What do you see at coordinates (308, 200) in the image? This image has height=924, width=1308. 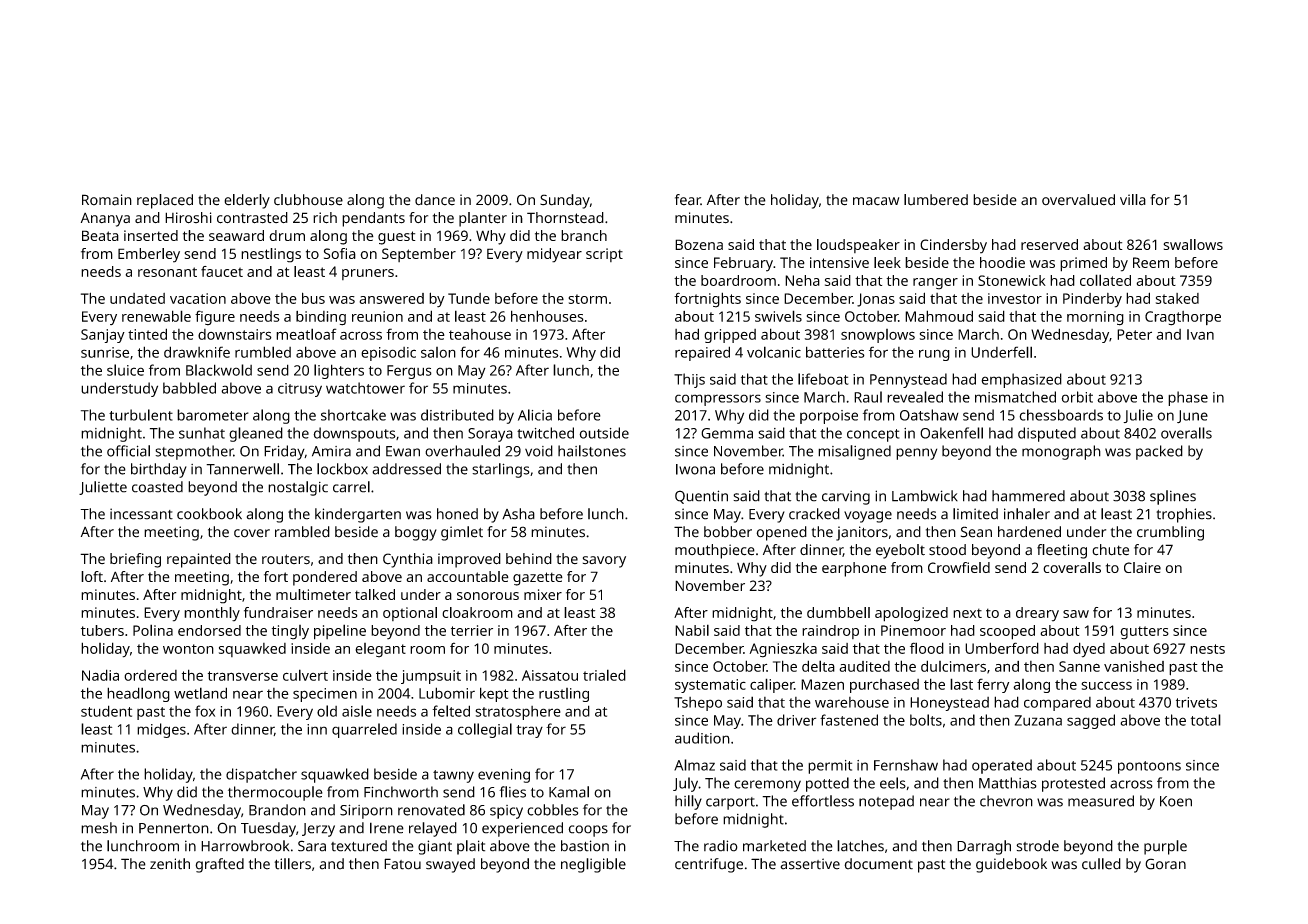 I see `clubhouse` at bounding box center [308, 200].
